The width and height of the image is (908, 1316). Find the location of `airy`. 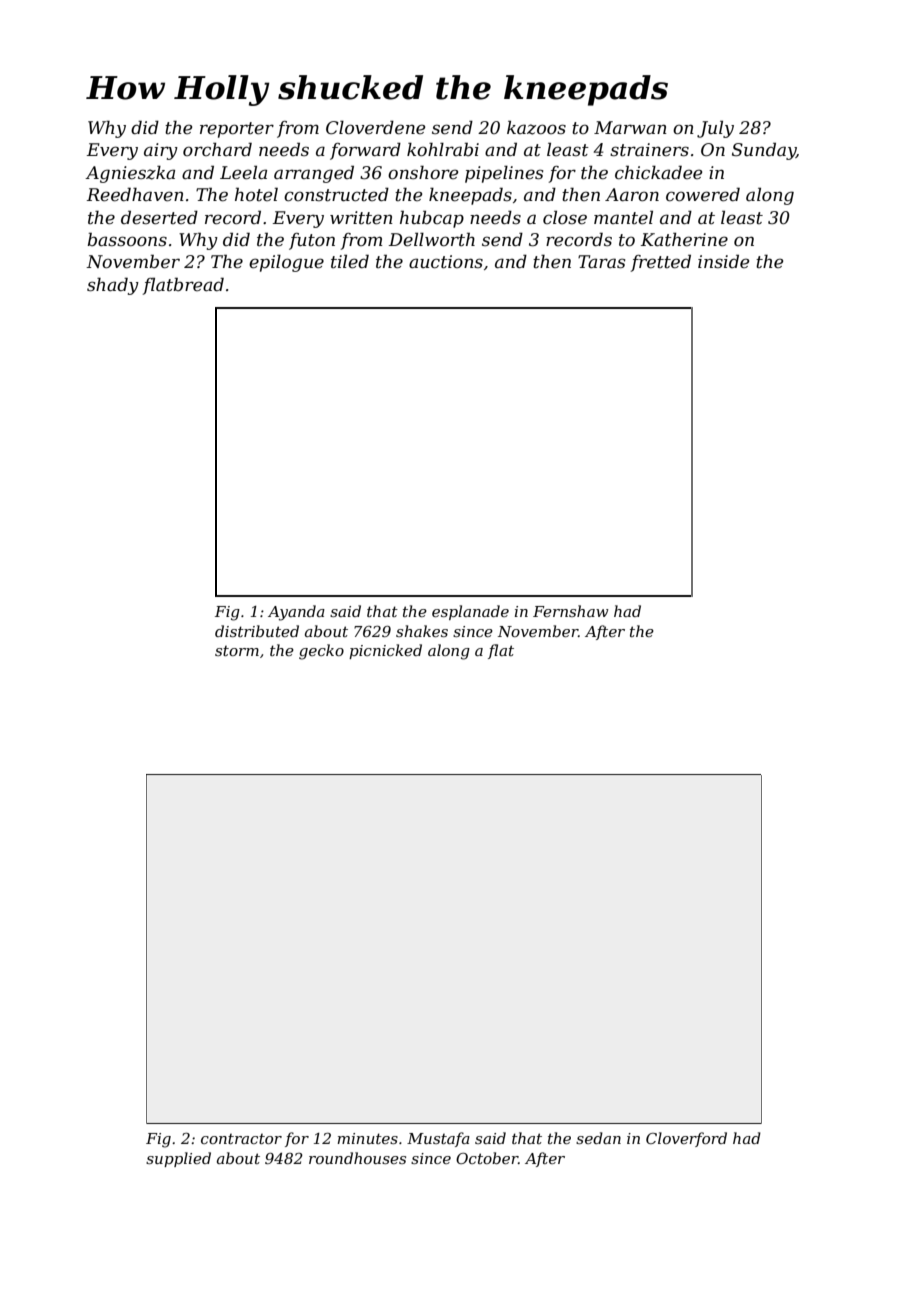

airy is located at coordinates (161, 151).
